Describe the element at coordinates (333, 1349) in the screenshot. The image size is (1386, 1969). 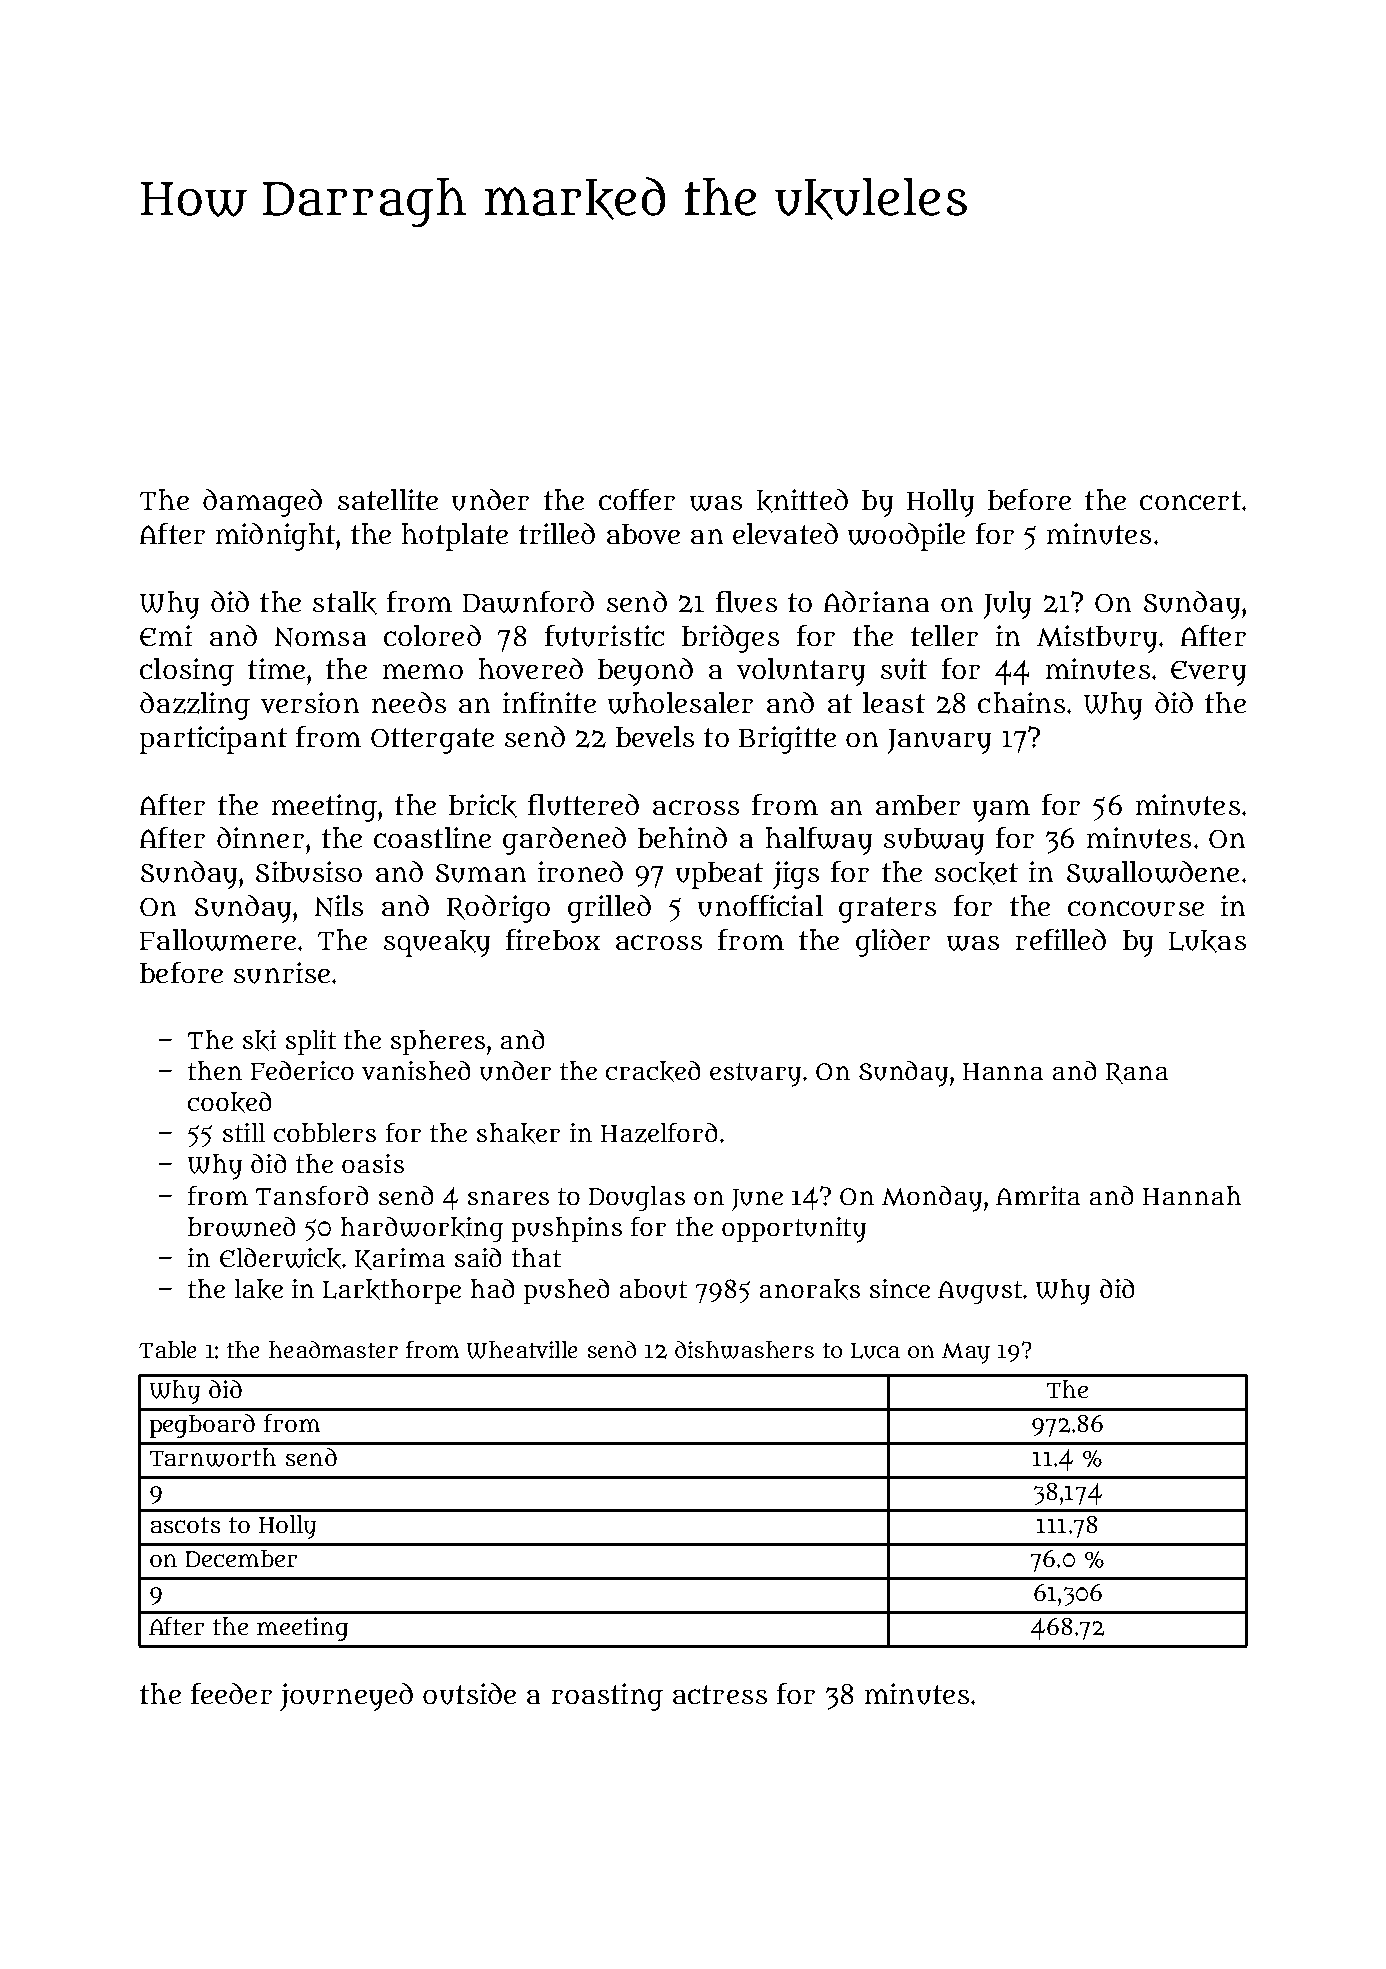
I see `headmaster` at that location.
